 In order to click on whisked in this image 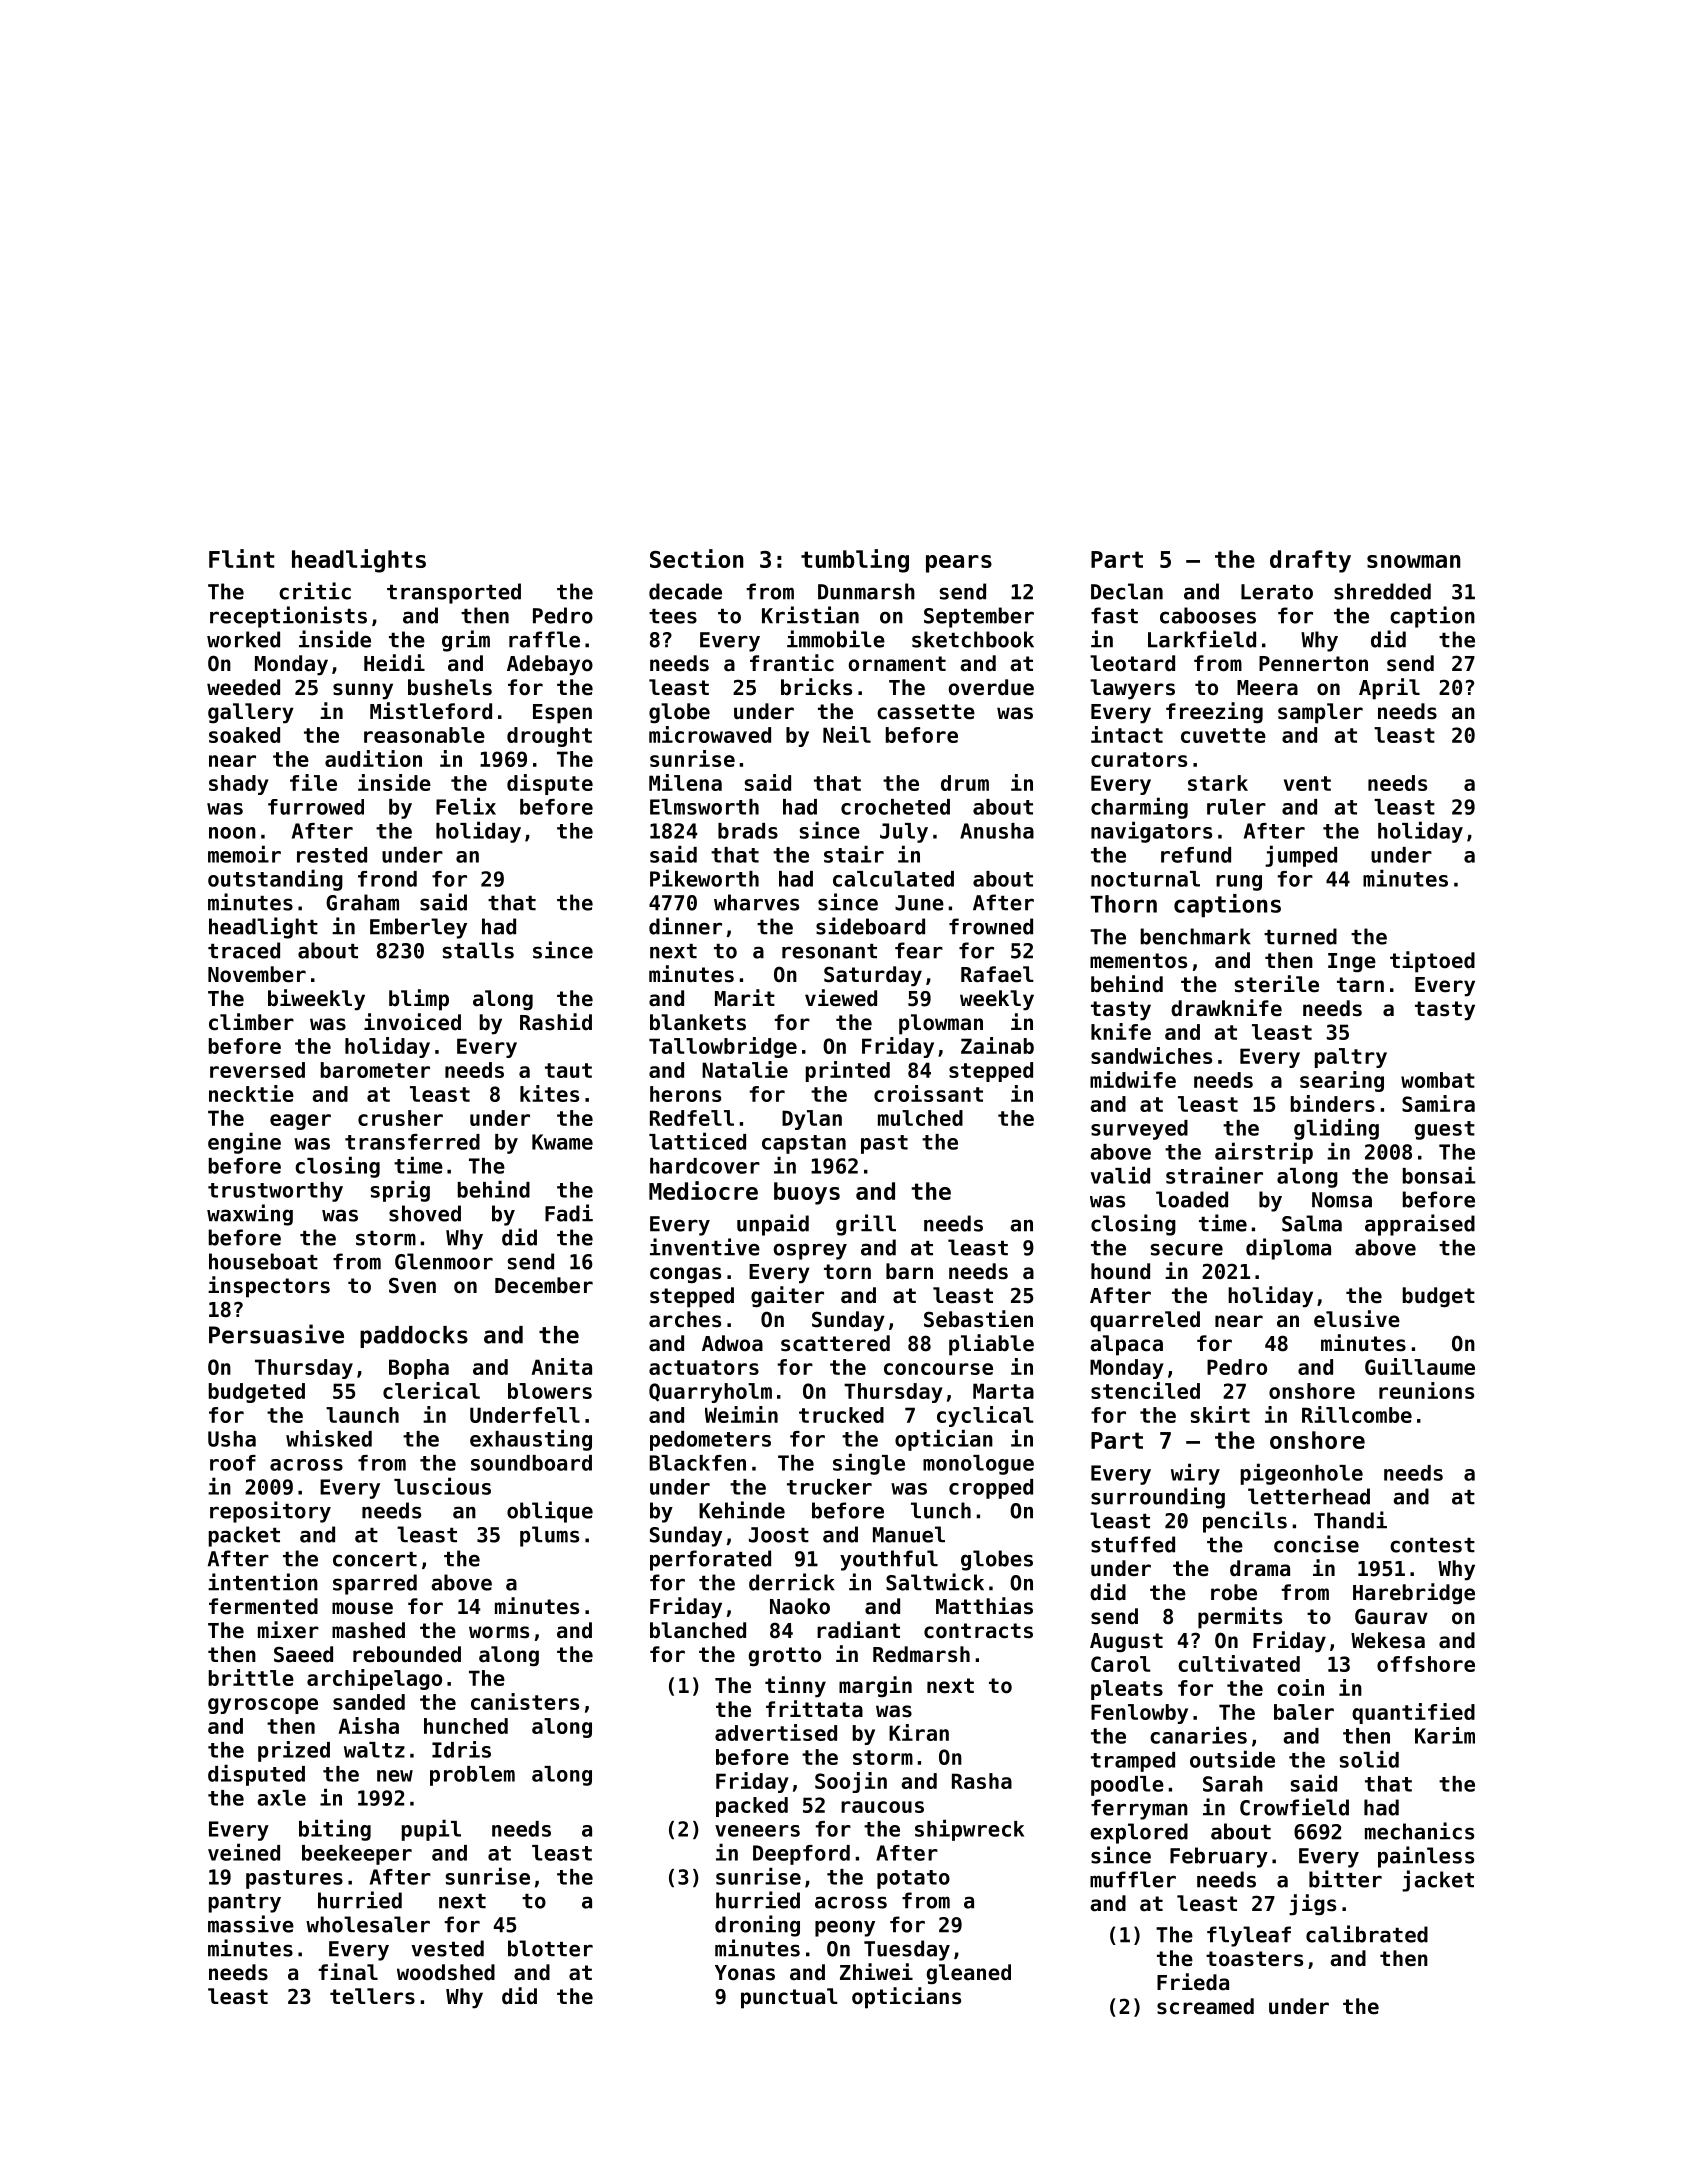, I will do `click(329, 1438)`.
